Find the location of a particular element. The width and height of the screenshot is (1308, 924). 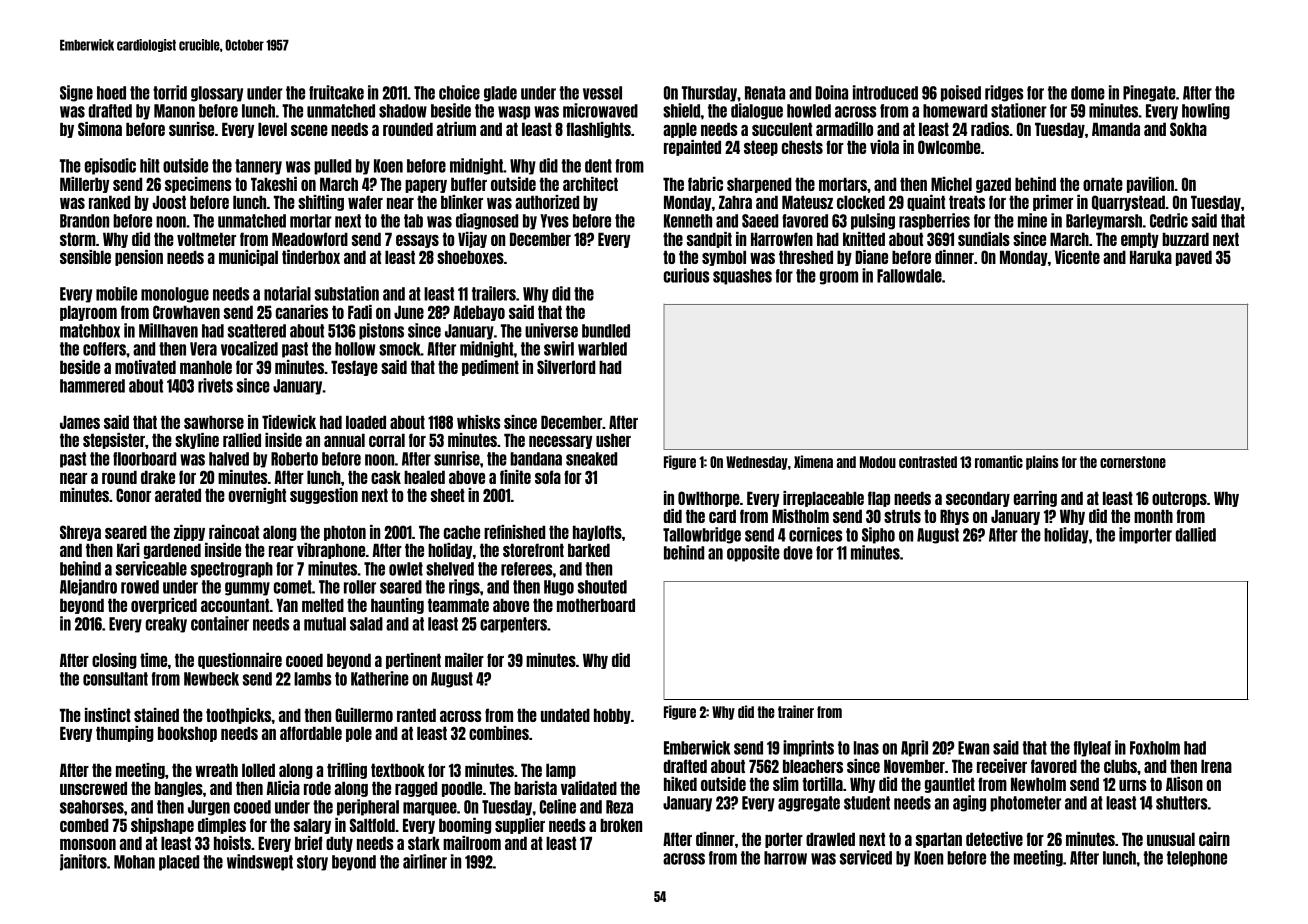

microwaved is located at coordinates (600, 110).
